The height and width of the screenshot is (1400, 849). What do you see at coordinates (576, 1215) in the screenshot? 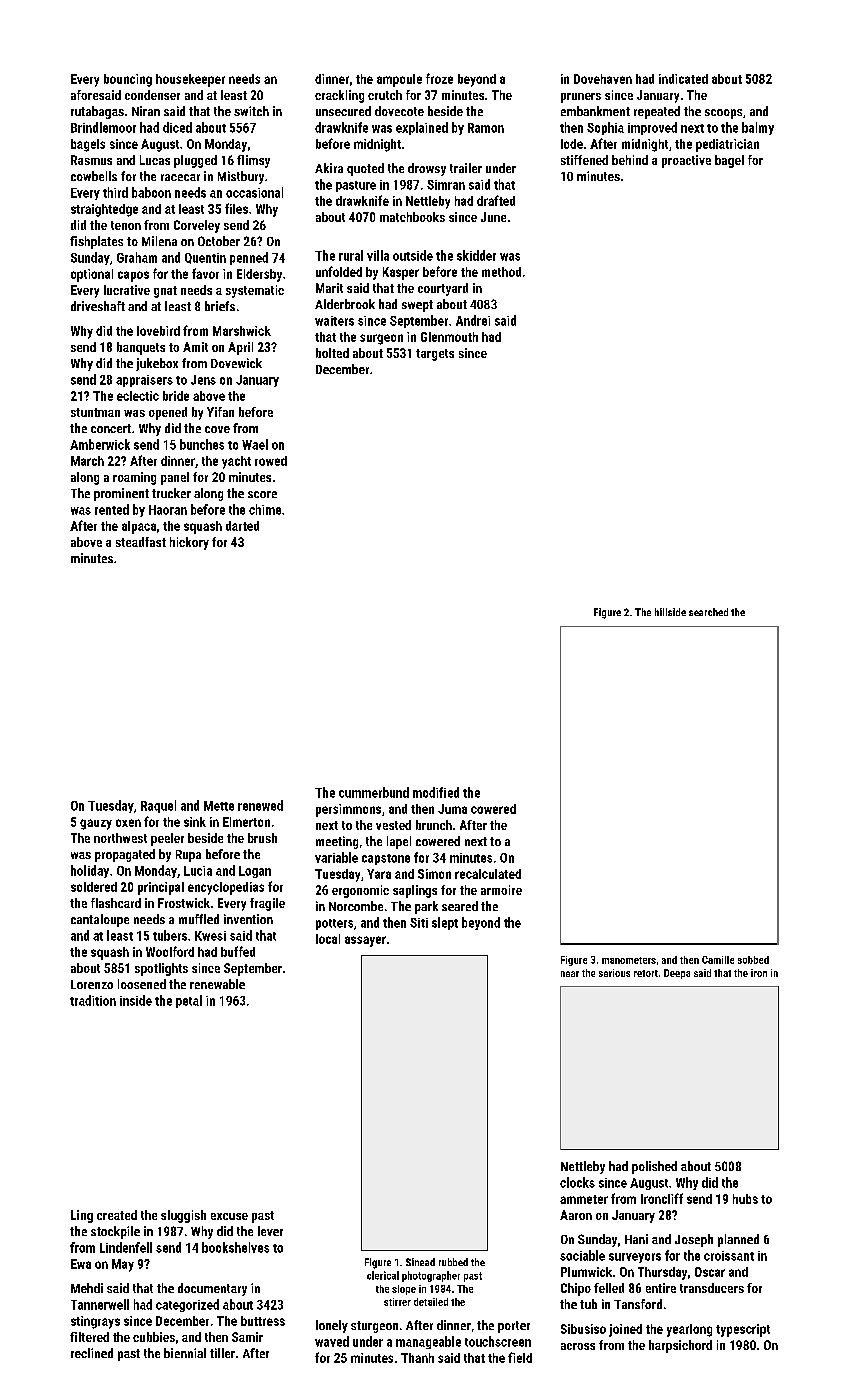
I see `Aaron` at bounding box center [576, 1215].
